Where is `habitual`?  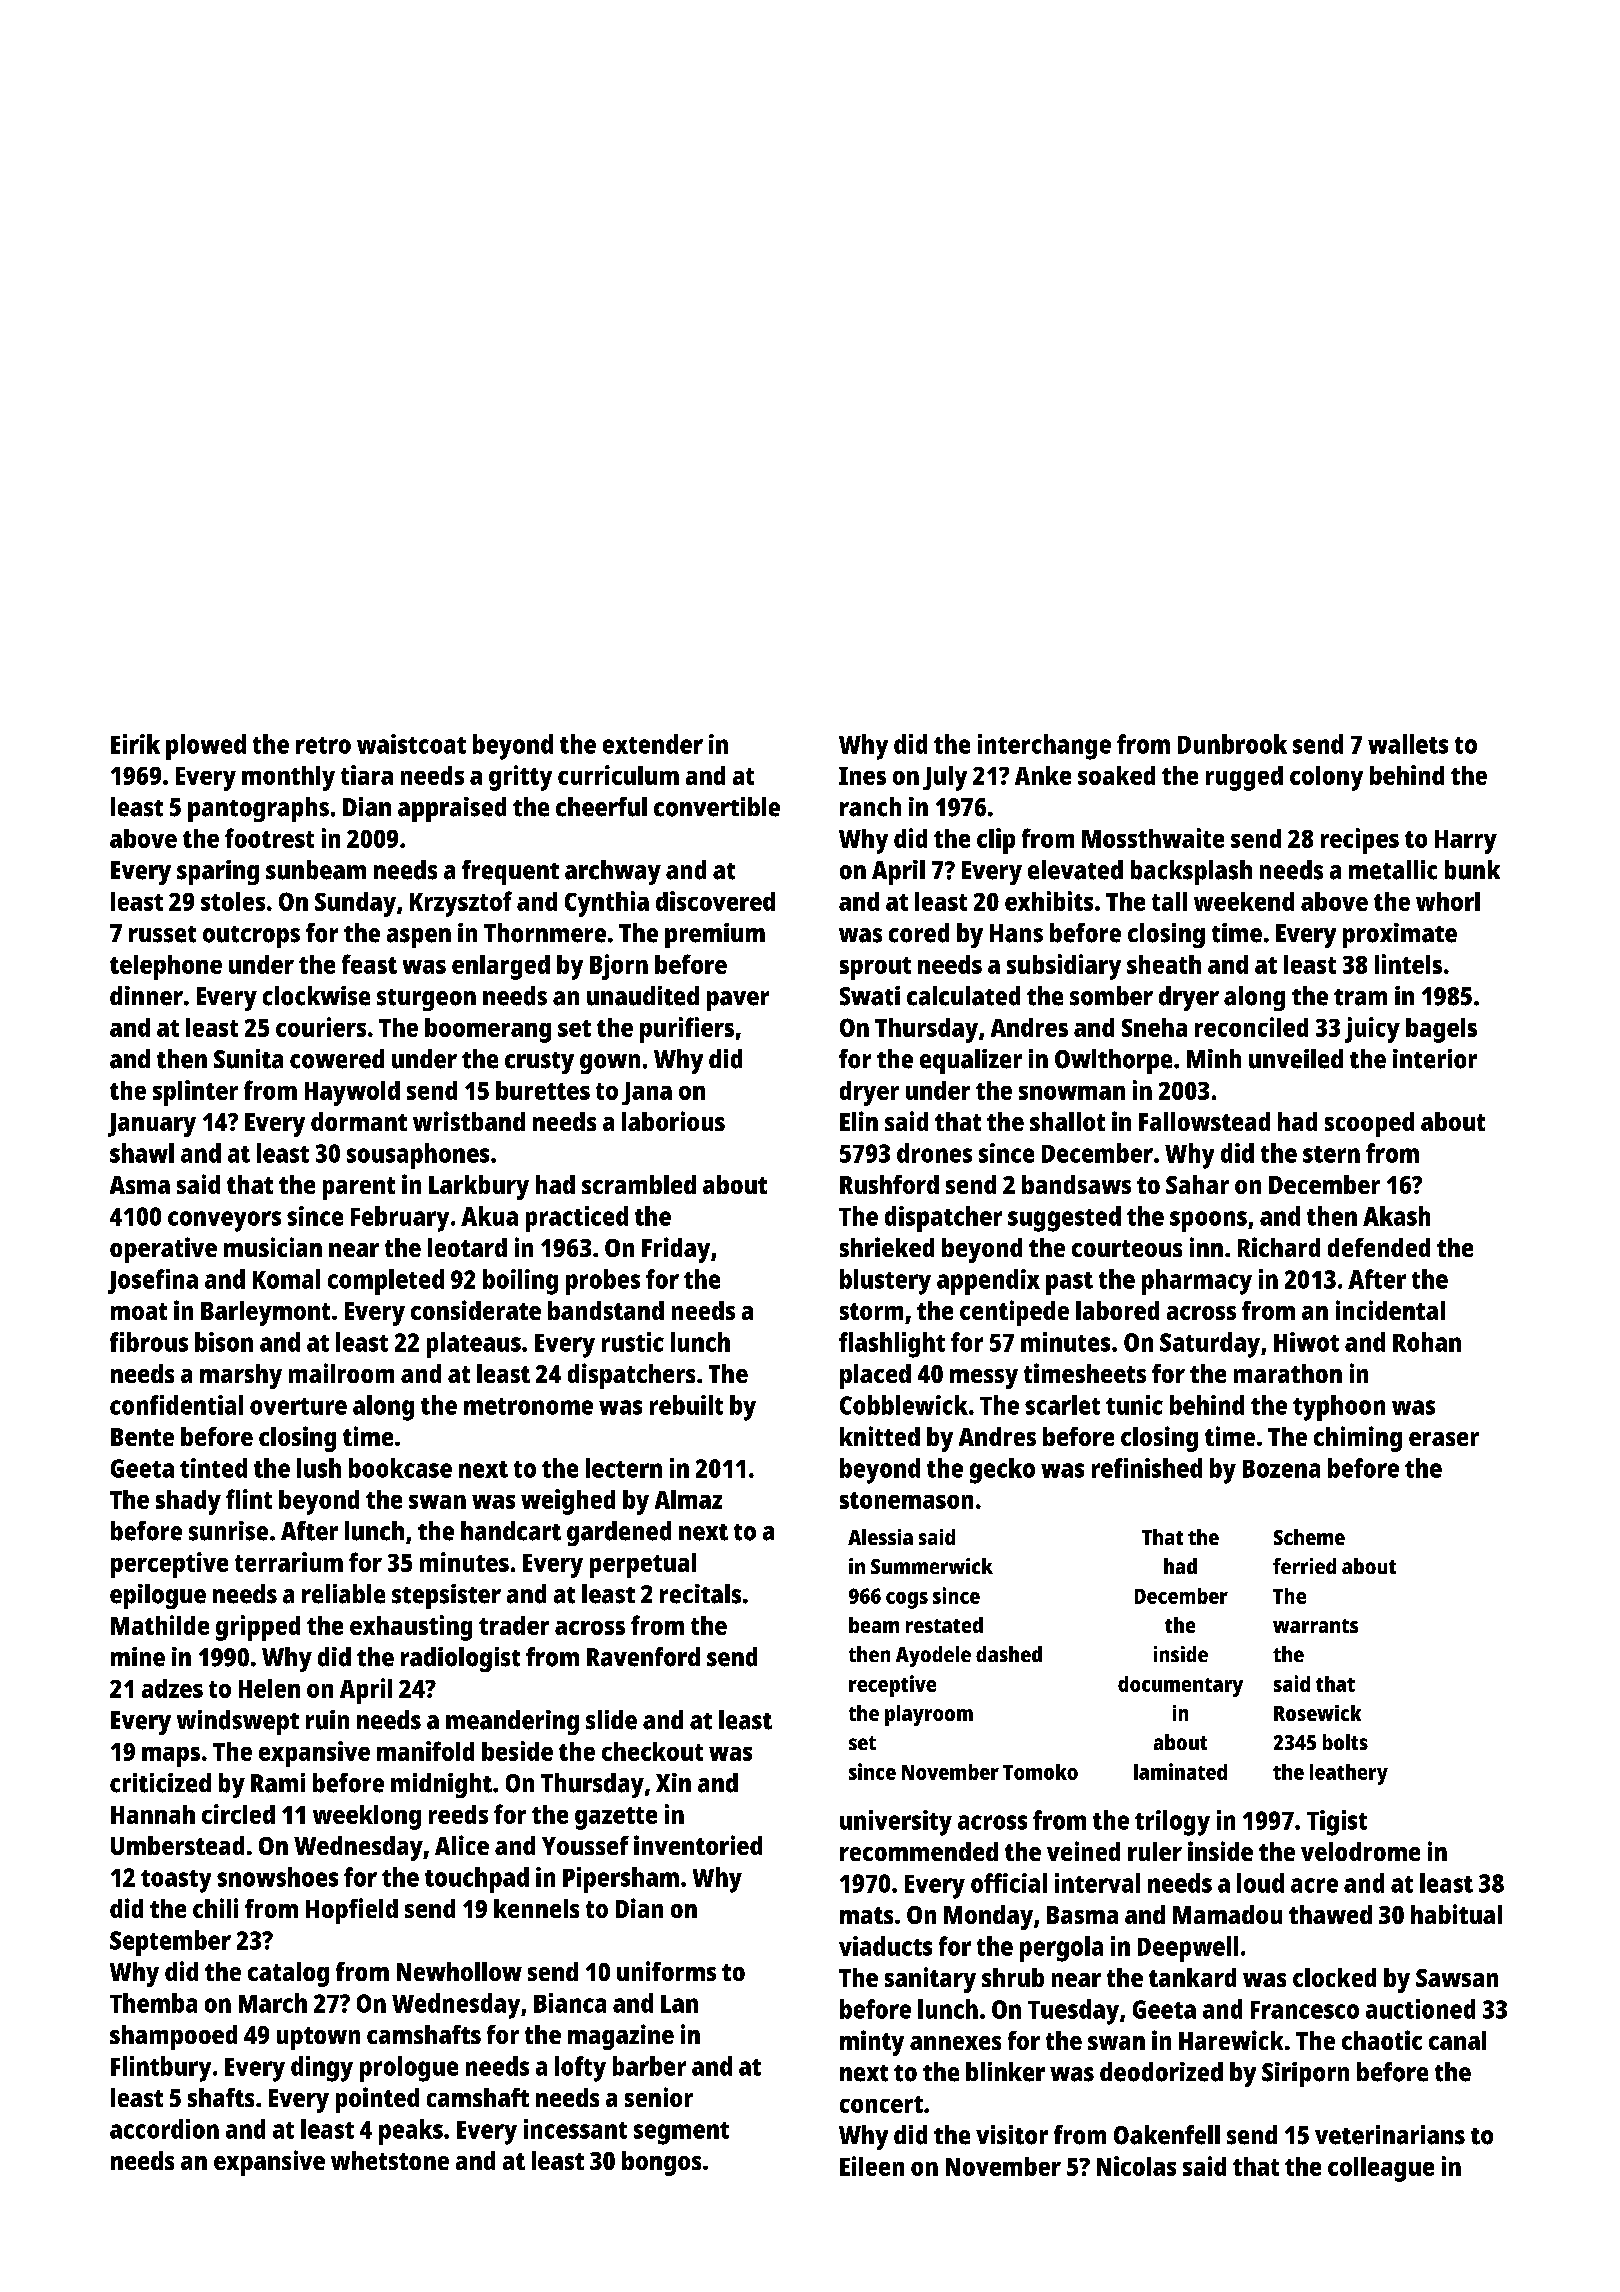 habitual is located at coordinates (1456, 1914).
